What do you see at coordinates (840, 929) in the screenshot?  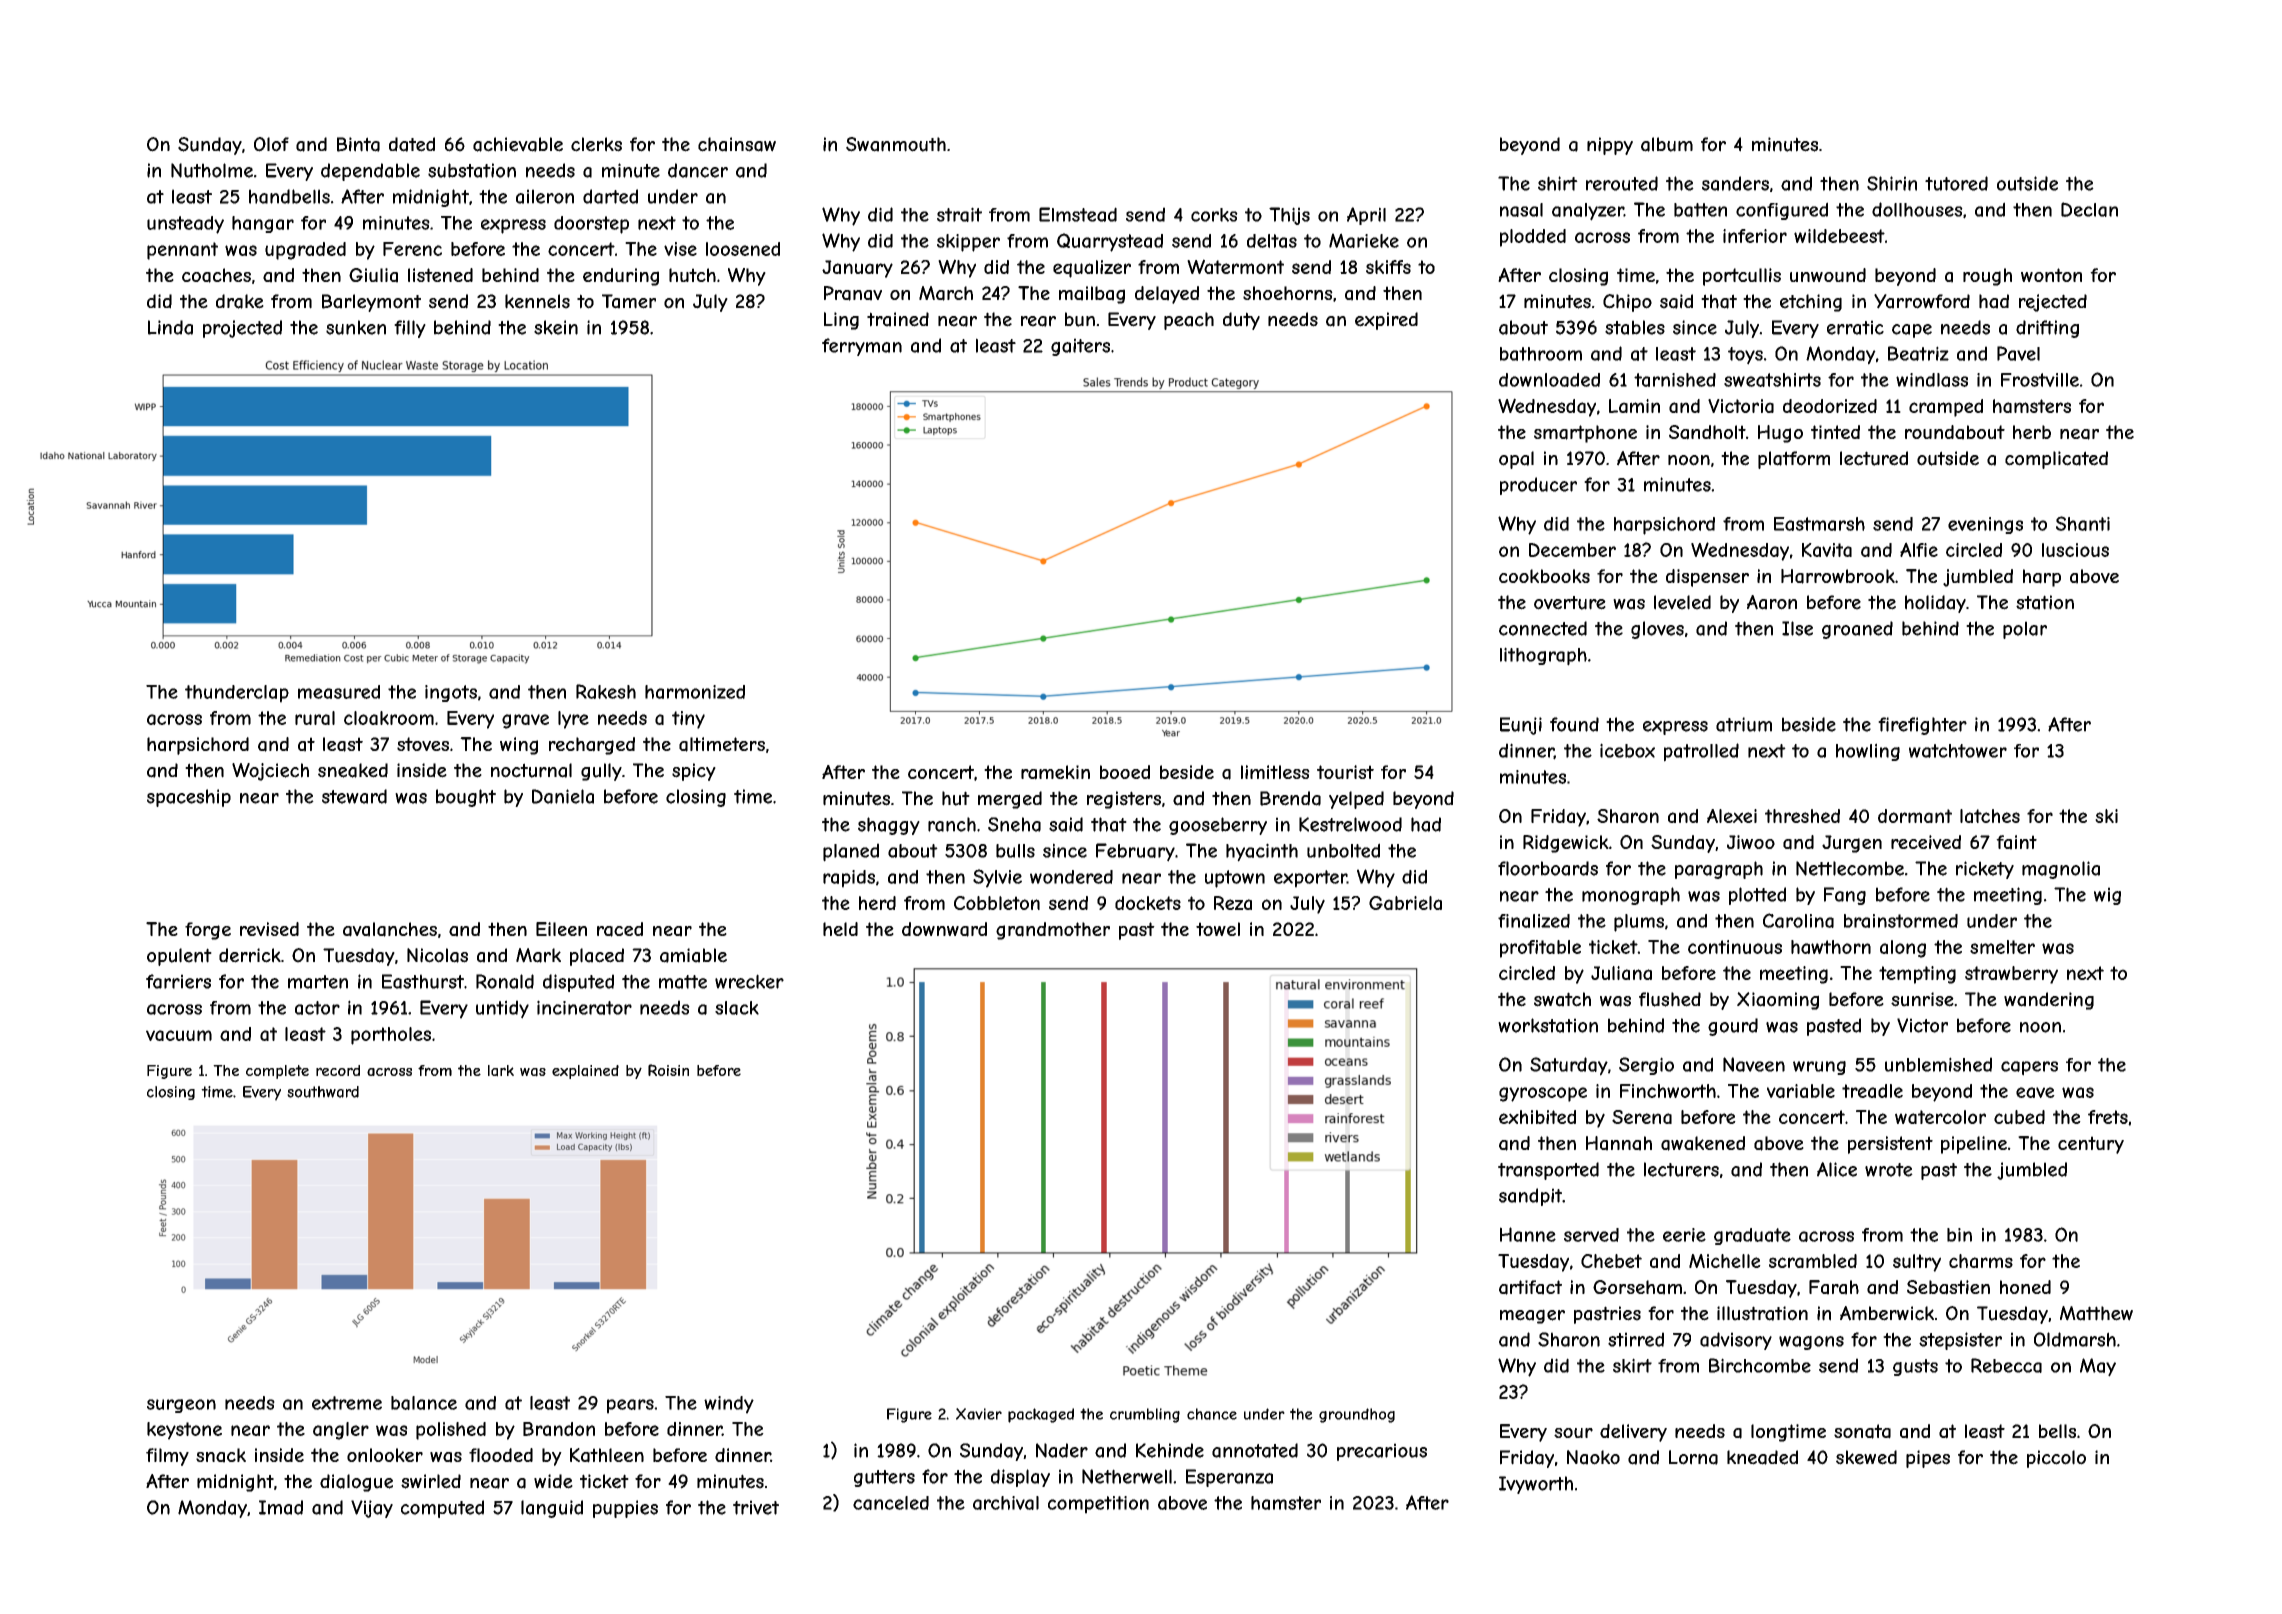 I see `held` at bounding box center [840, 929].
